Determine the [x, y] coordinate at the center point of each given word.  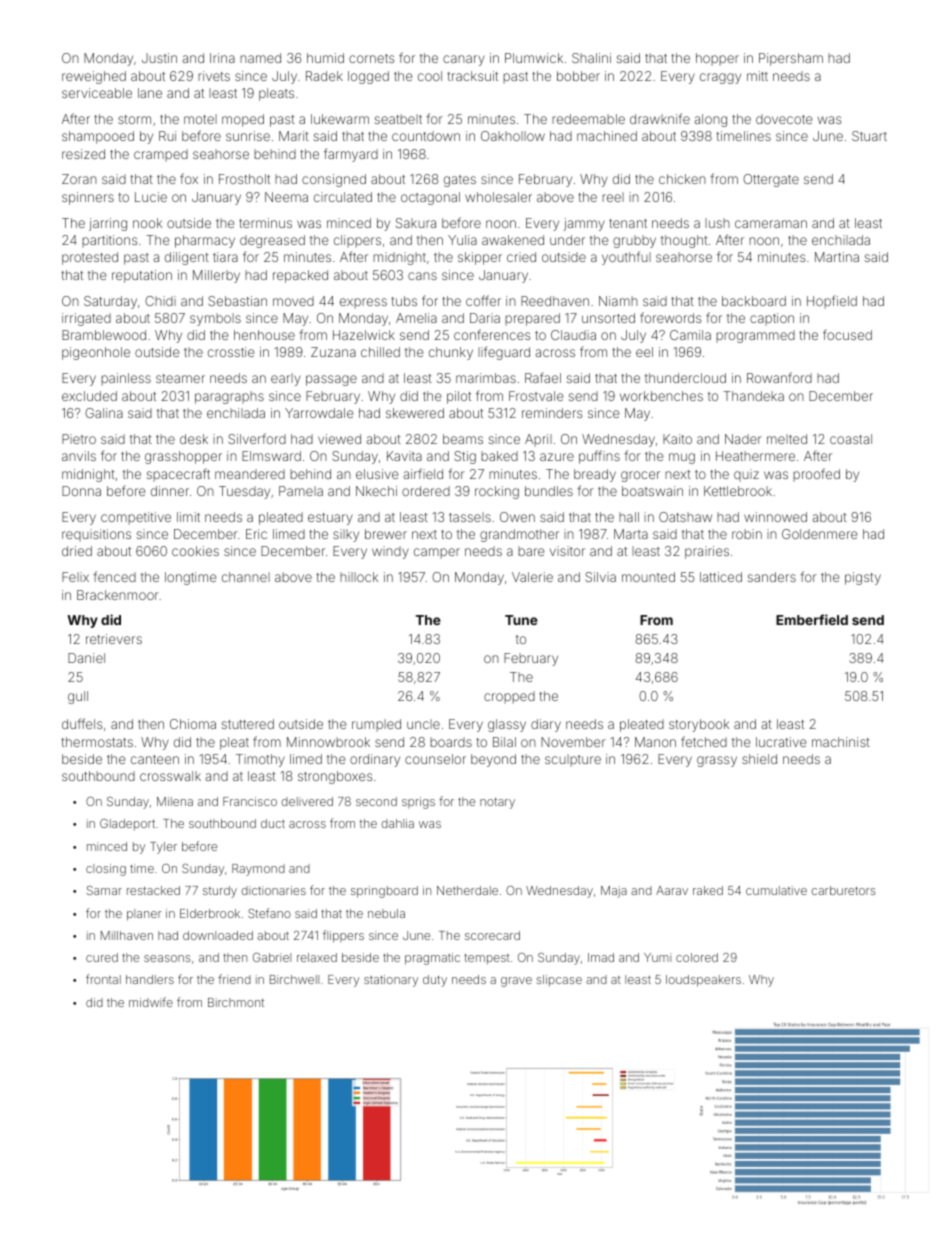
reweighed [94, 77]
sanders [772, 577]
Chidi [160, 301]
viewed [339, 439]
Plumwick [534, 58]
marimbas [486, 378]
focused [847, 334]
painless [126, 379]
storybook [699, 725]
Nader [743, 439]
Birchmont [236, 1002]
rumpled [376, 725]
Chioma [193, 724]
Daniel [86, 658]
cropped [509, 697]
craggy [720, 78]
